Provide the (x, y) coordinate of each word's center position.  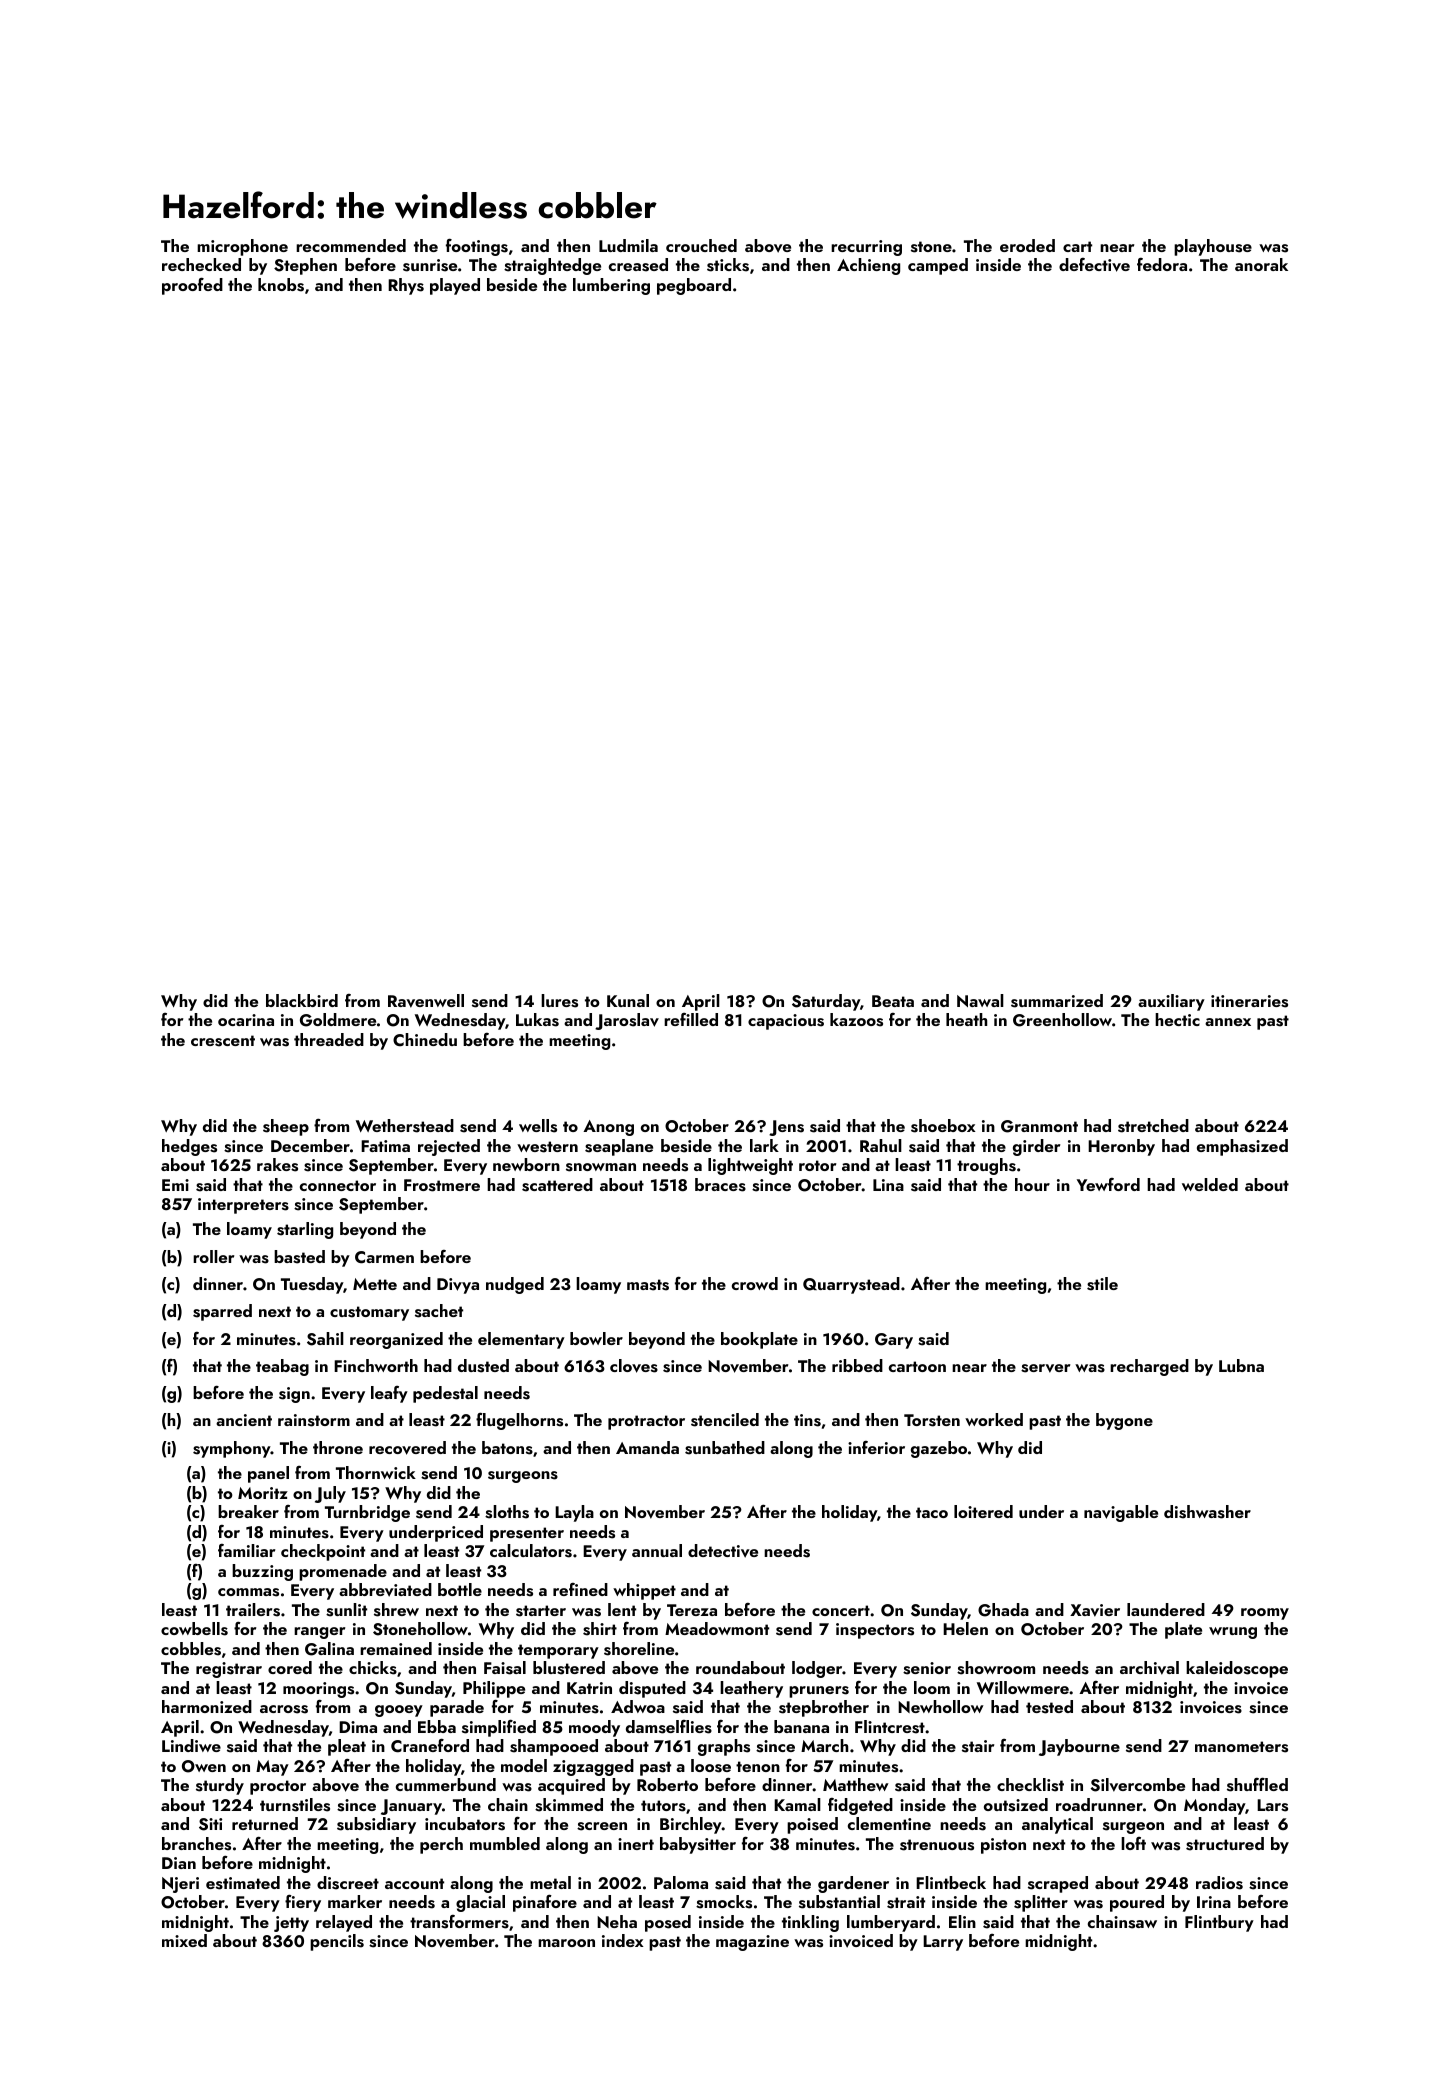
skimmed (569, 1805)
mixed (184, 1940)
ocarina (246, 1020)
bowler (596, 1338)
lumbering (611, 286)
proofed (192, 286)
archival (1149, 1668)
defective (1094, 265)
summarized (1057, 1001)
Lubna (1241, 1365)
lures (559, 1001)
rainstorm (314, 1420)
